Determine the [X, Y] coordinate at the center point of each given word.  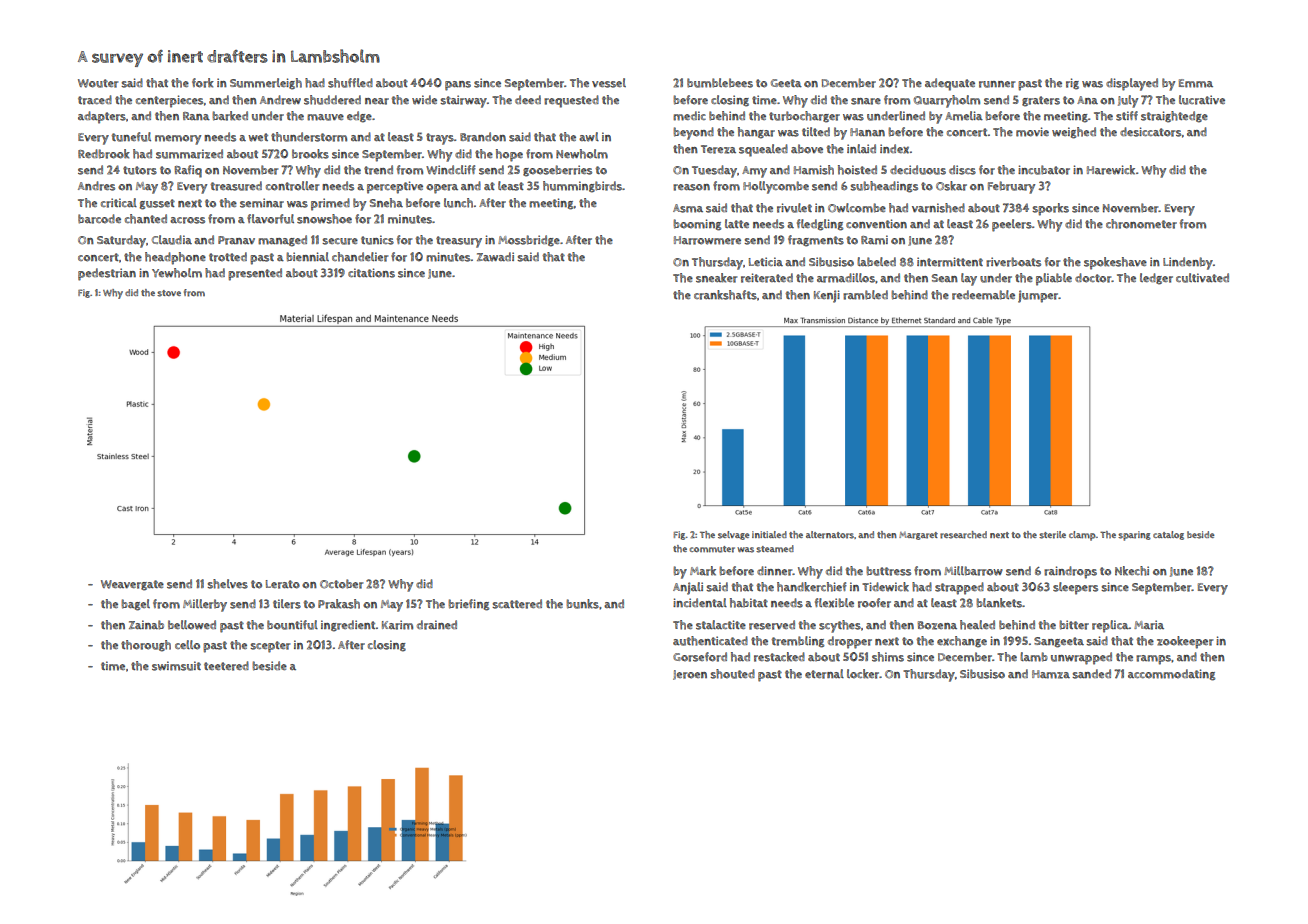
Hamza [1051, 674]
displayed [1132, 84]
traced [95, 100]
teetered [226, 666]
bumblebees [720, 83]
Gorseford [700, 657]
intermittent [950, 262]
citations [371, 273]
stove [169, 293]
